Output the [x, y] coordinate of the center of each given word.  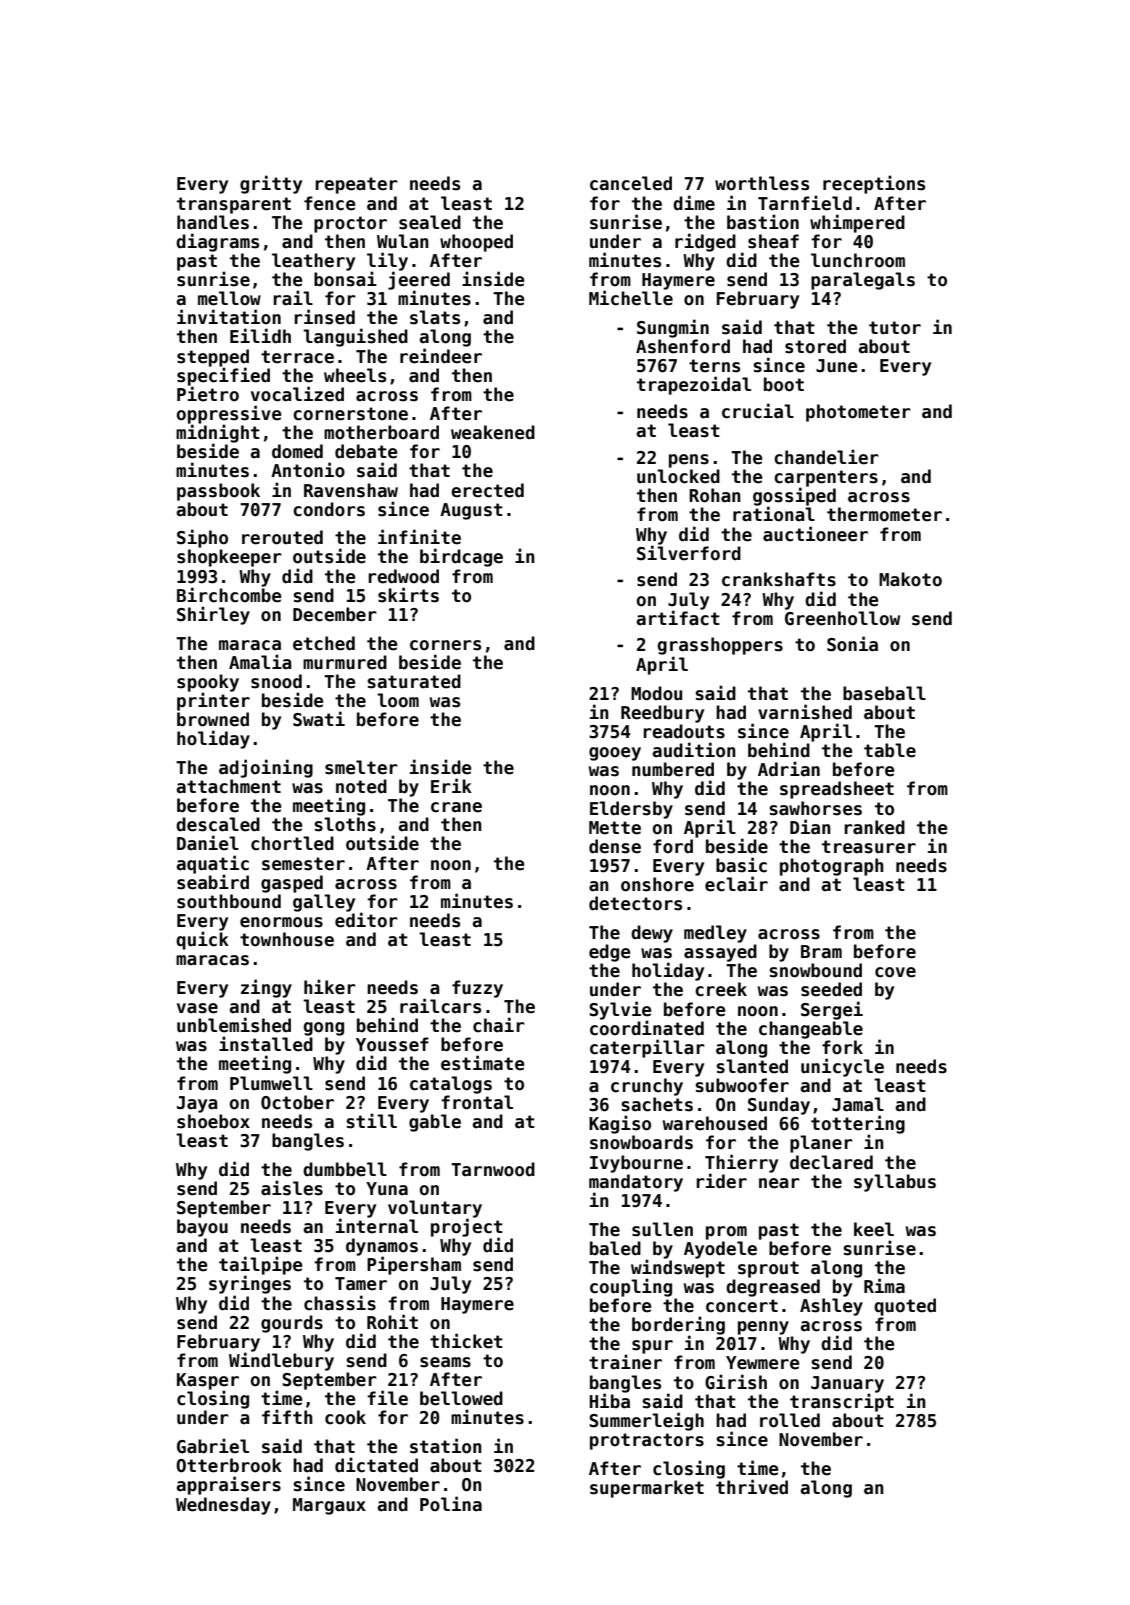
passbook [218, 492]
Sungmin [673, 328]
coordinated [647, 1028]
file [387, 1398]
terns [714, 366]
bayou [202, 1228]
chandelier [826, 457]
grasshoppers [720, 646]
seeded [831, 989]
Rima [884, 1286]
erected [487, 490]
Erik [451, 785]
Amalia [260, 662]
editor [366, 920]
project [467, 1227]
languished [355, 337]
